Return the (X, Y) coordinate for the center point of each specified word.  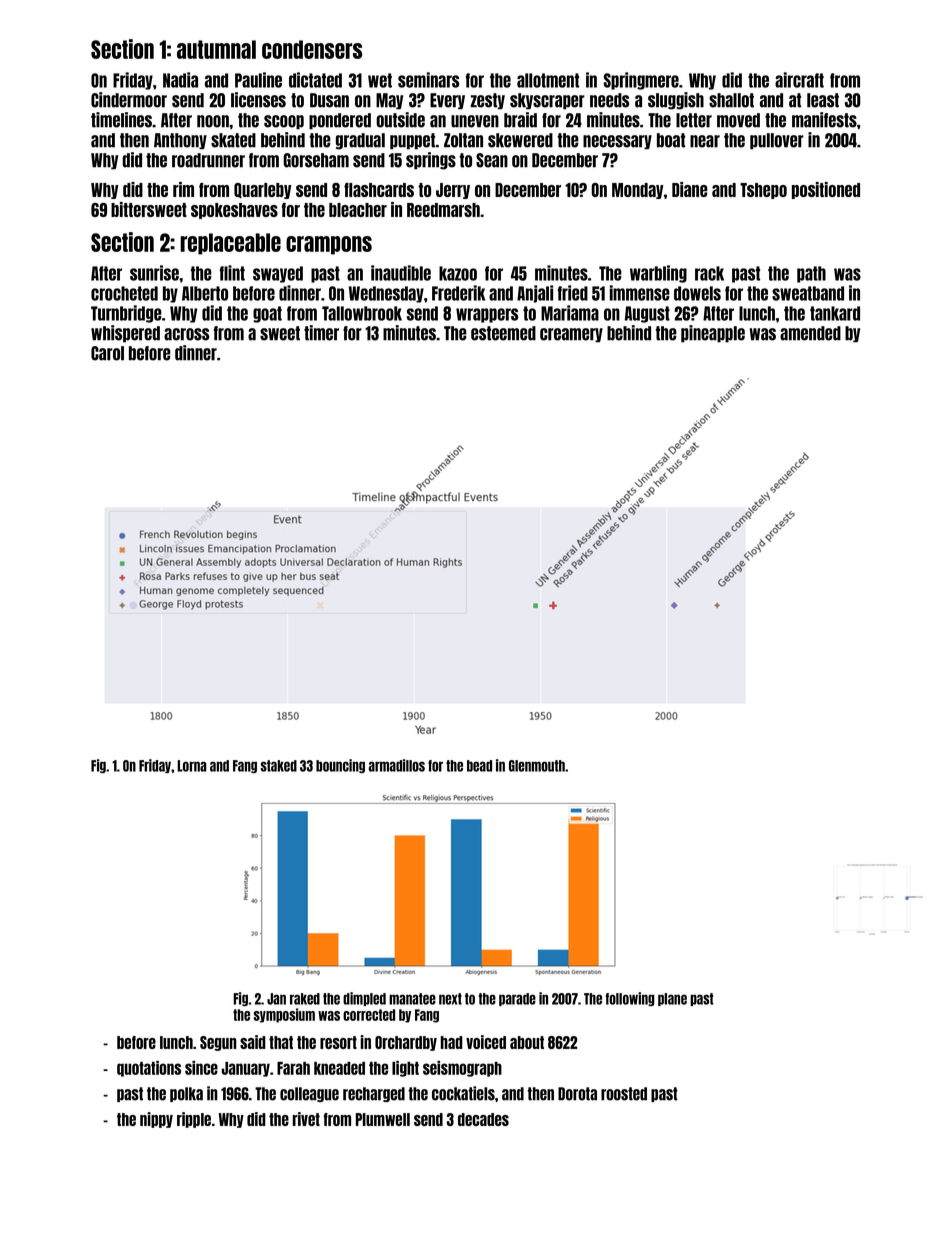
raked (305, 999)
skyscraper (547, 101)
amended (810, 333)
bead (479, 766)
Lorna (192, 766)
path (811, 274)
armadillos (397, 765)
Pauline (258, 80)
